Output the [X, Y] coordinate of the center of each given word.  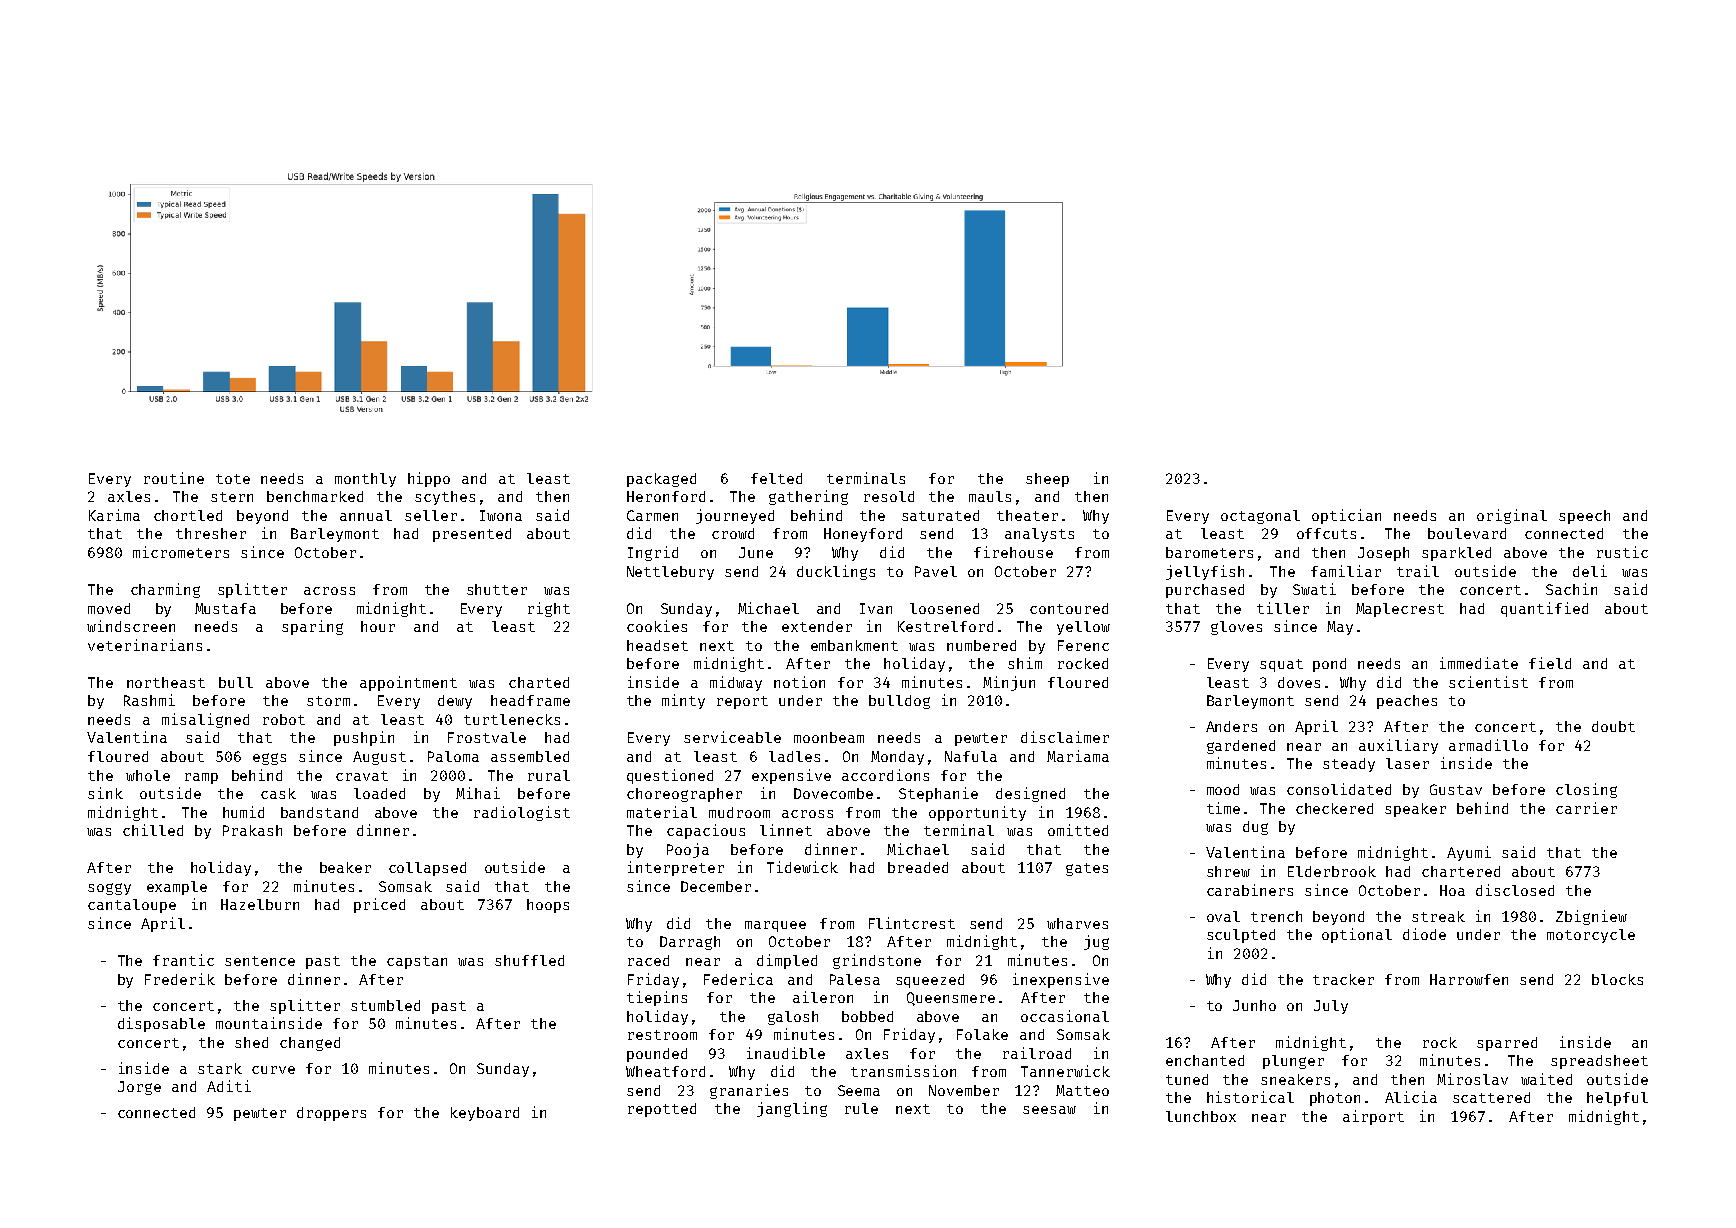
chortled [188, 515]
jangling [792, 1109]
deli [1590, 571]
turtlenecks [512, 719]
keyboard [485, 1114]
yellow [1083, 628]
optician [1346, 516]
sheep [1047, 480]
